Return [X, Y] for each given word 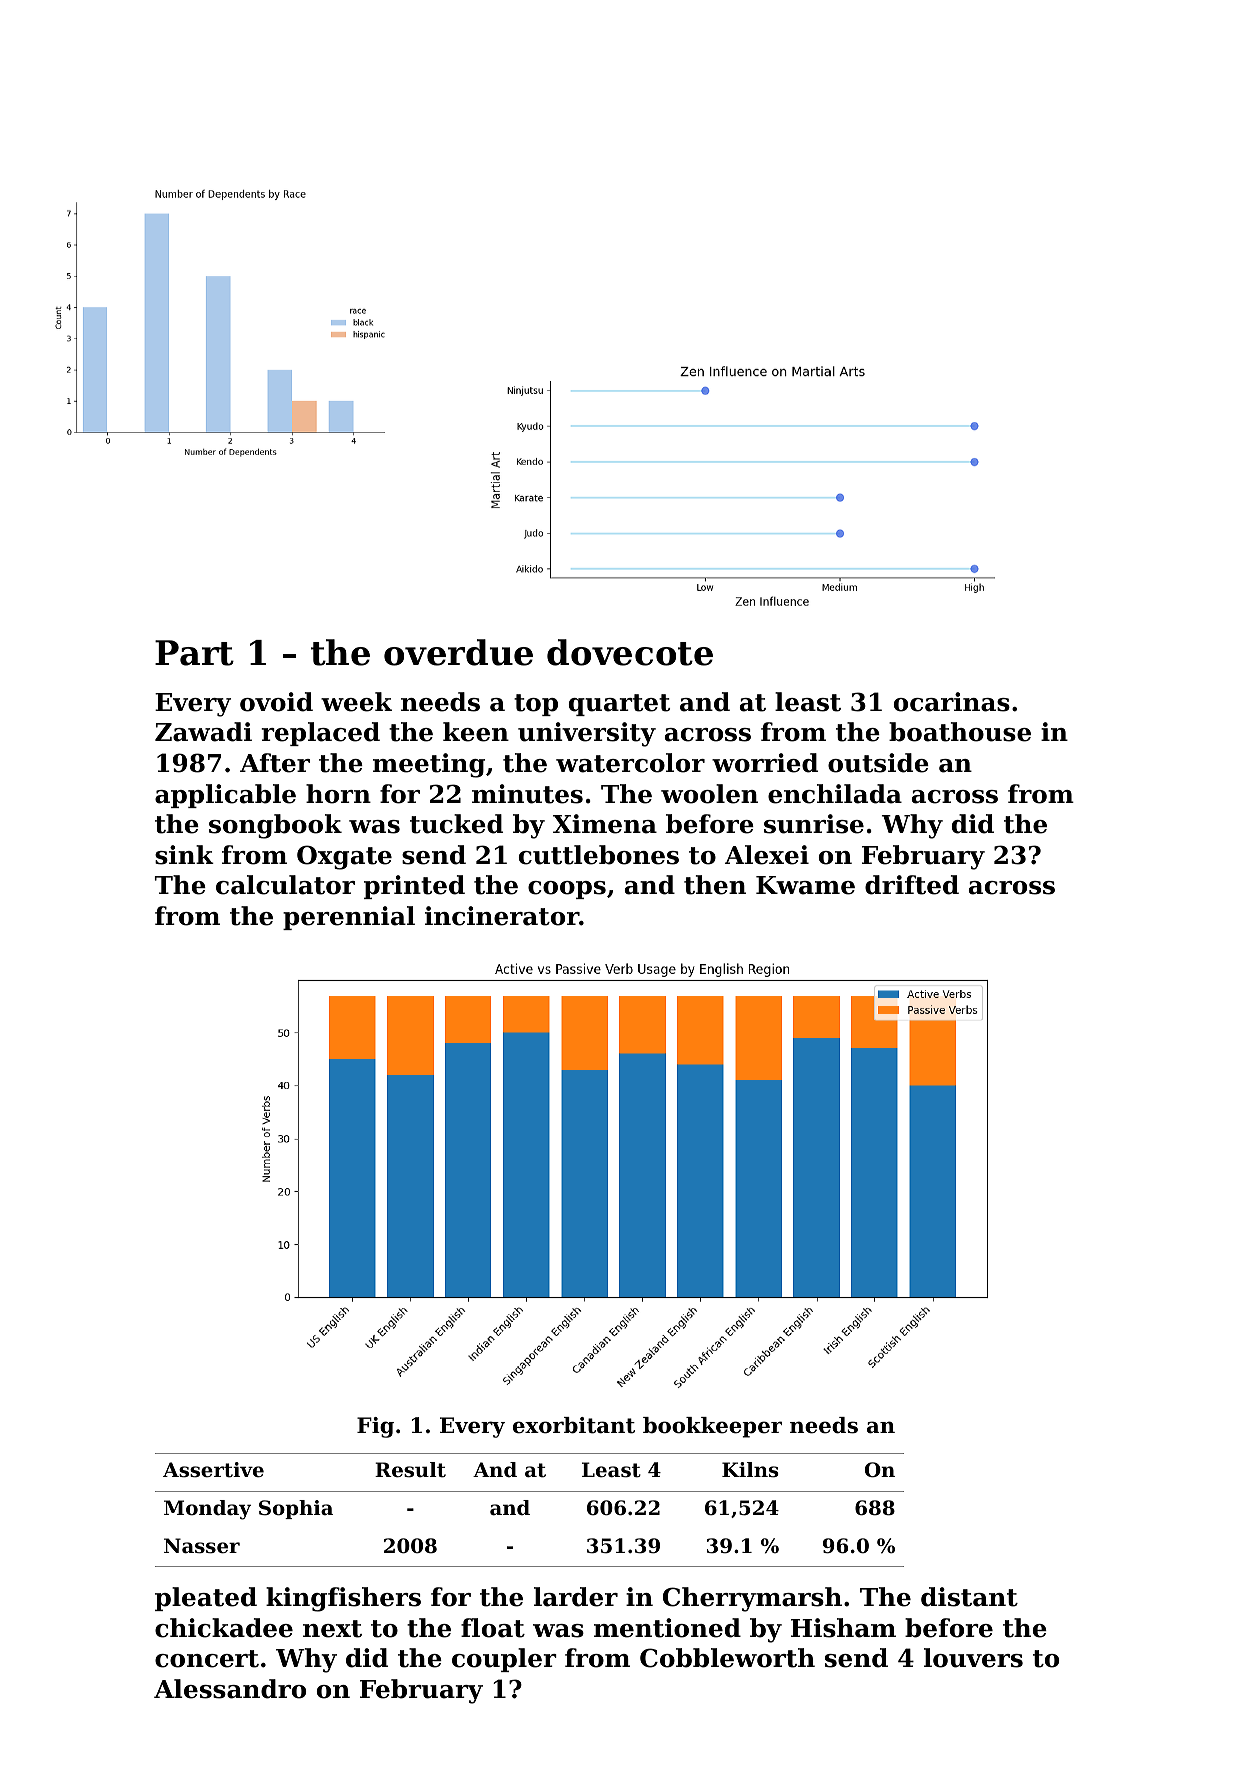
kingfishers [343, 1599]
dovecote [630, 652]
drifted [912, 885]
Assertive [213, 1470]
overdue [458, 652]
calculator [285, 885]
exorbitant [574, 1425]
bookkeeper [712, 1427]
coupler [504, 1660]
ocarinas [952, 702]
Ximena [605, 824]
